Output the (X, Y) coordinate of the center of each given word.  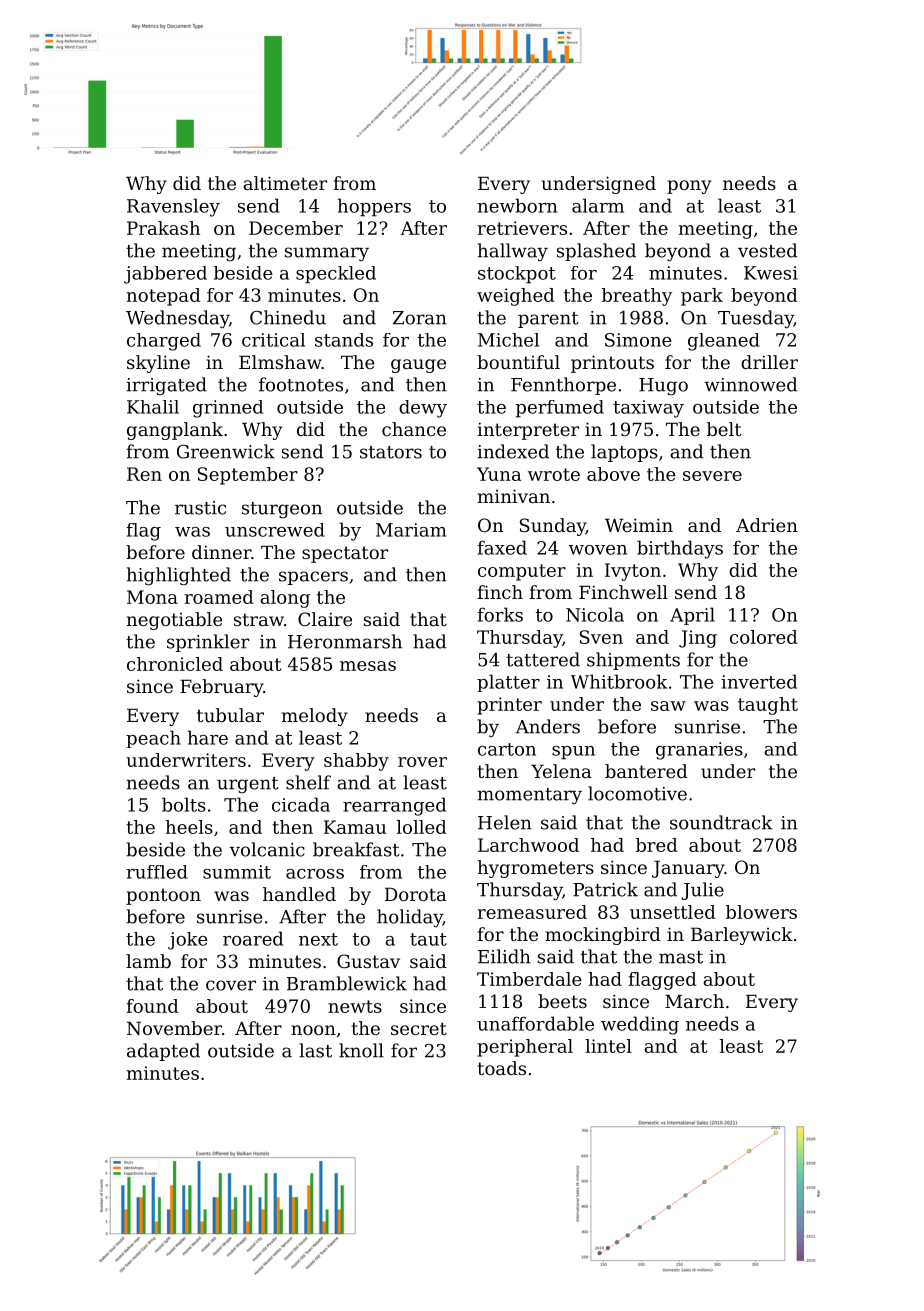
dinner (221, 552)
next (318, 939)
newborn (517, 205)
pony (689, 187)
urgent (248, 785)
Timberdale (529, 979)
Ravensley (173, 207)
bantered (646, 771)
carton (507, 749)
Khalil (153, 407)
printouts (612, 364)
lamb (148, 961)
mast (681, 957)
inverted (759, 681)
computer (522, 572)
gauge (418, 366)
